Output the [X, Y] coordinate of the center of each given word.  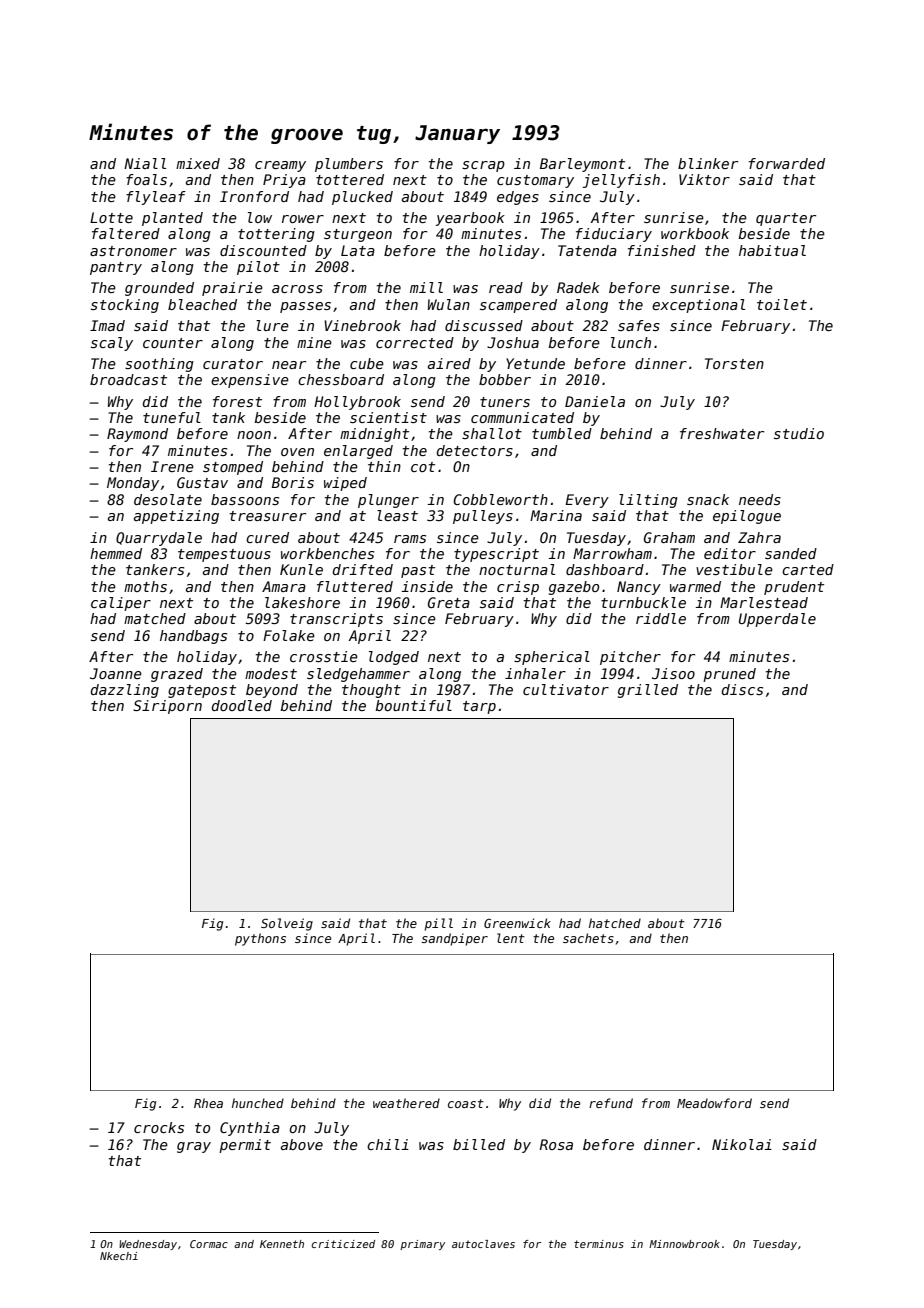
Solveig [287, 924]
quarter [786, 219]
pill [438, 924]
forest [237, 401]
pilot [258, 268]
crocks [159, 1127]
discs [742, 689]
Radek [578, 287]
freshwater [722, 433]
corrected [415, 342]
